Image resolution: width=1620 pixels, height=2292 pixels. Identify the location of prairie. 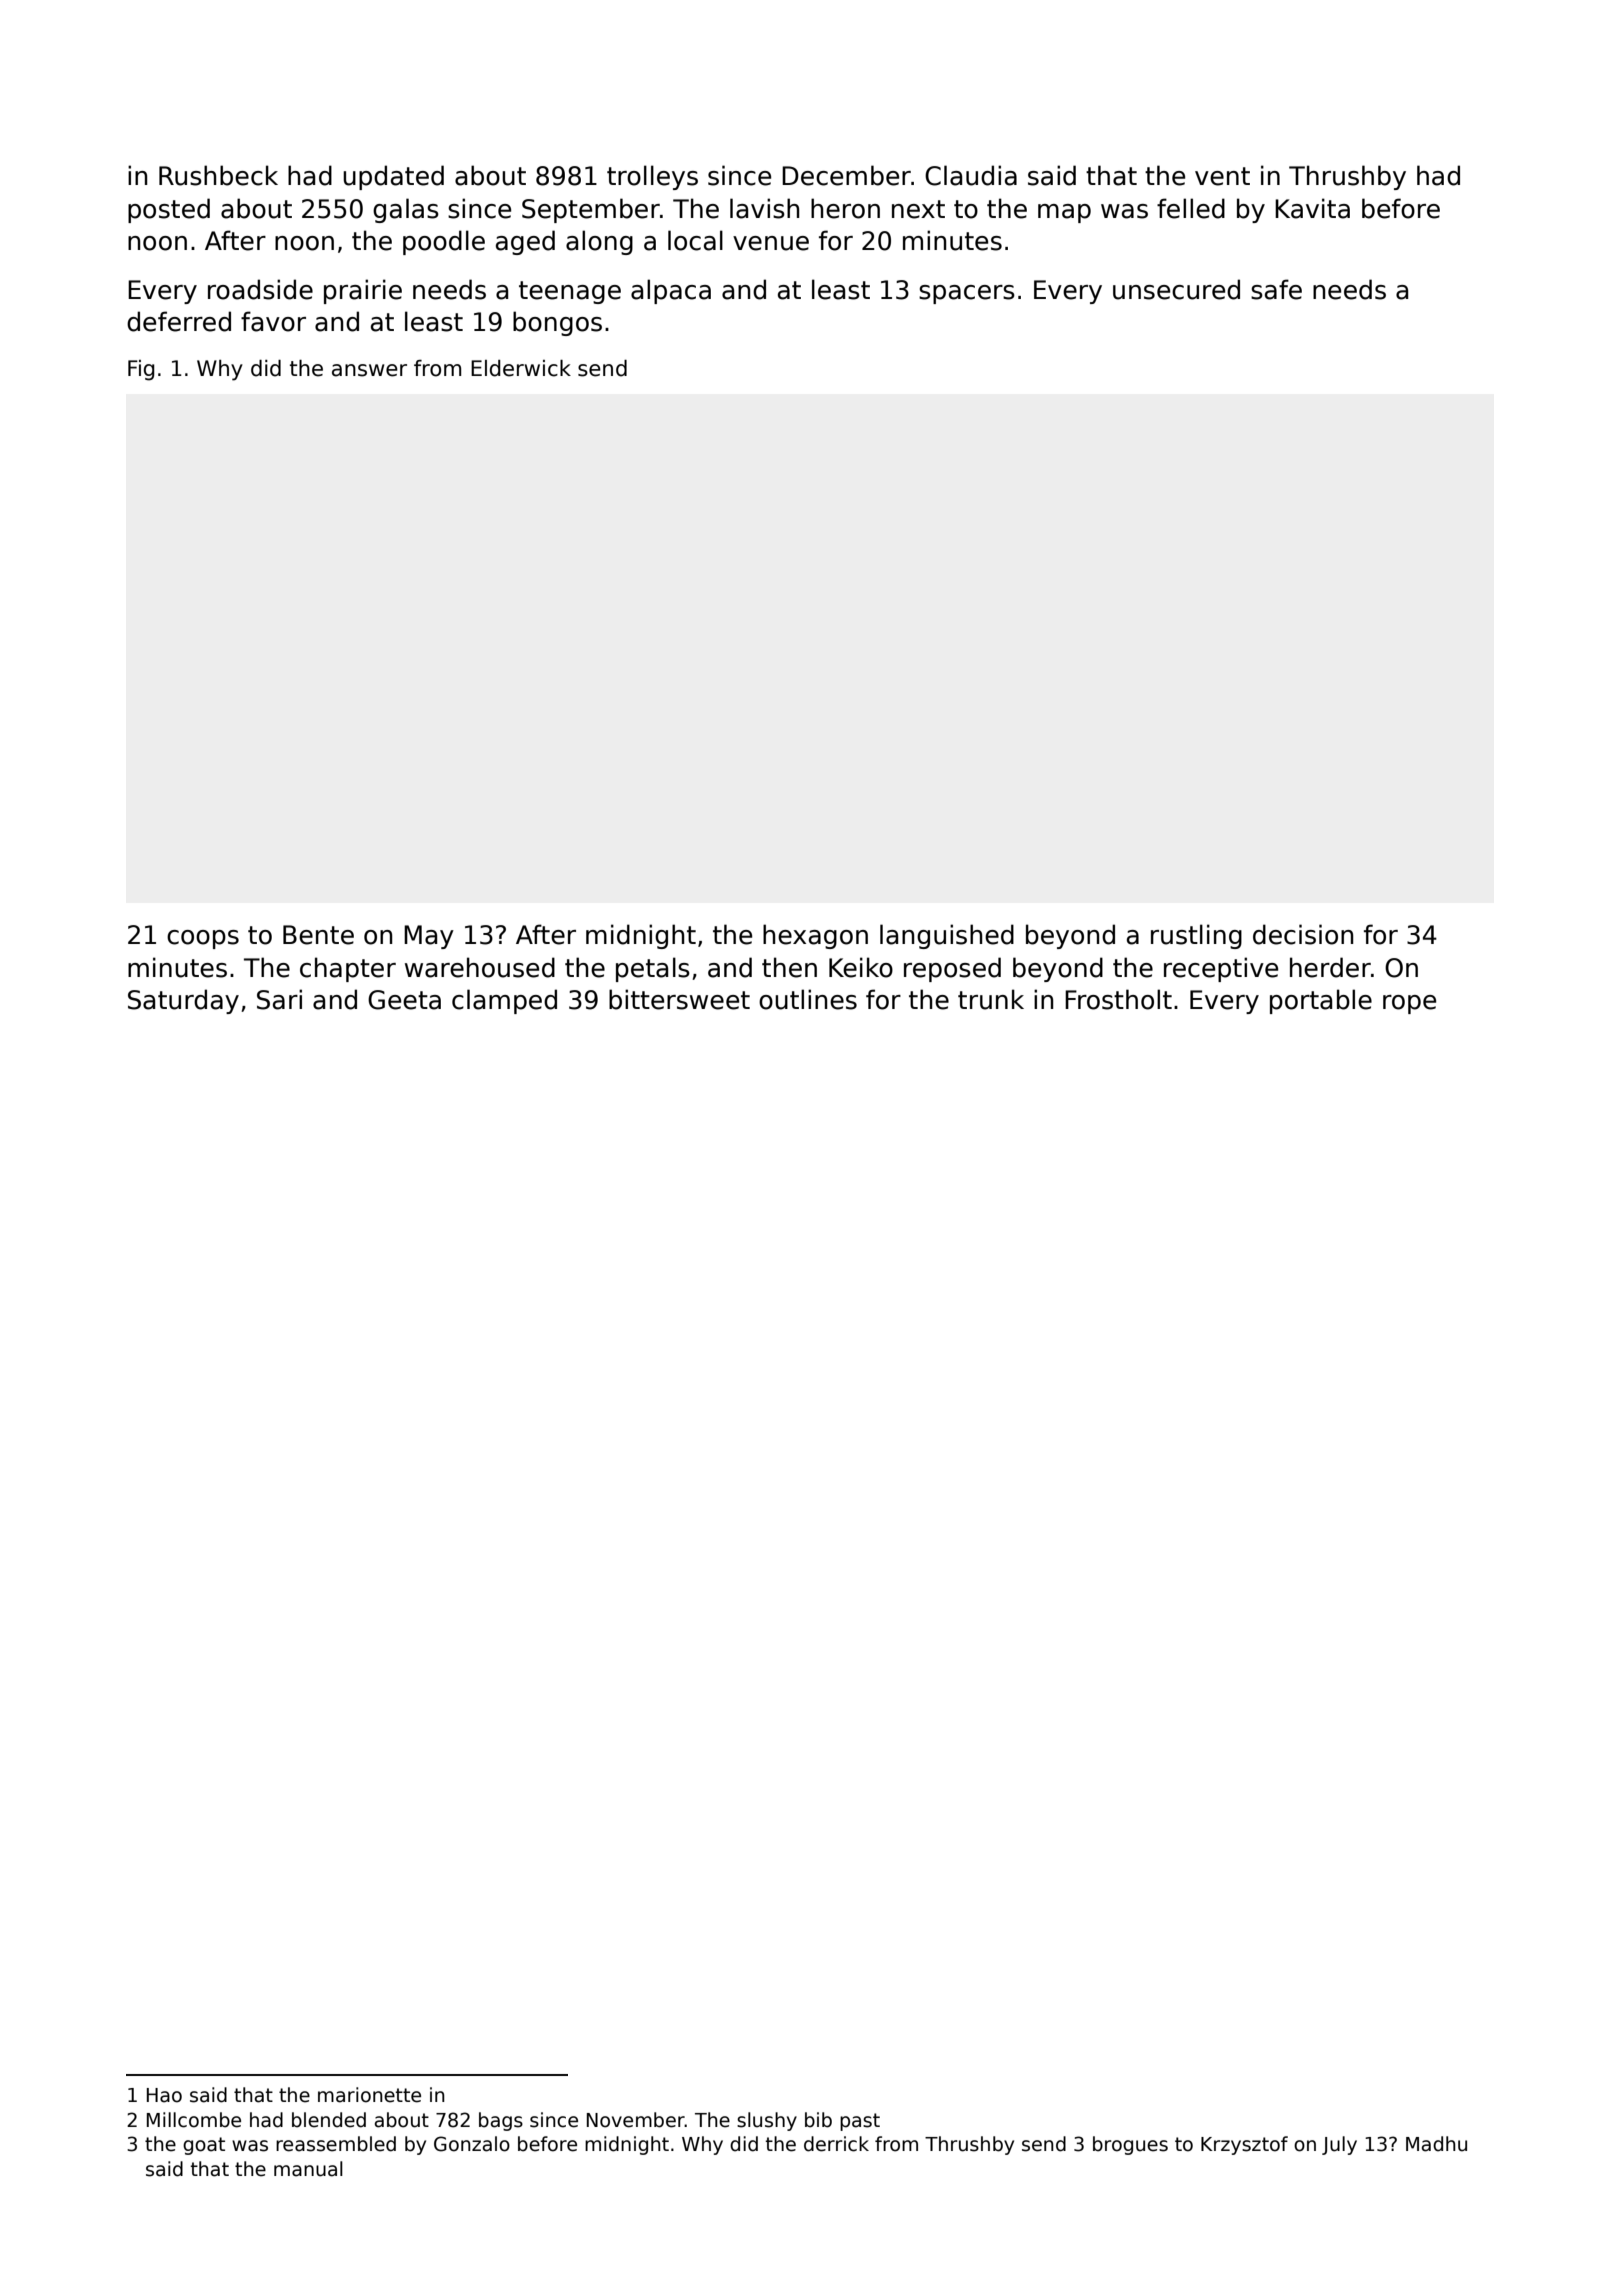
(363, 291).
